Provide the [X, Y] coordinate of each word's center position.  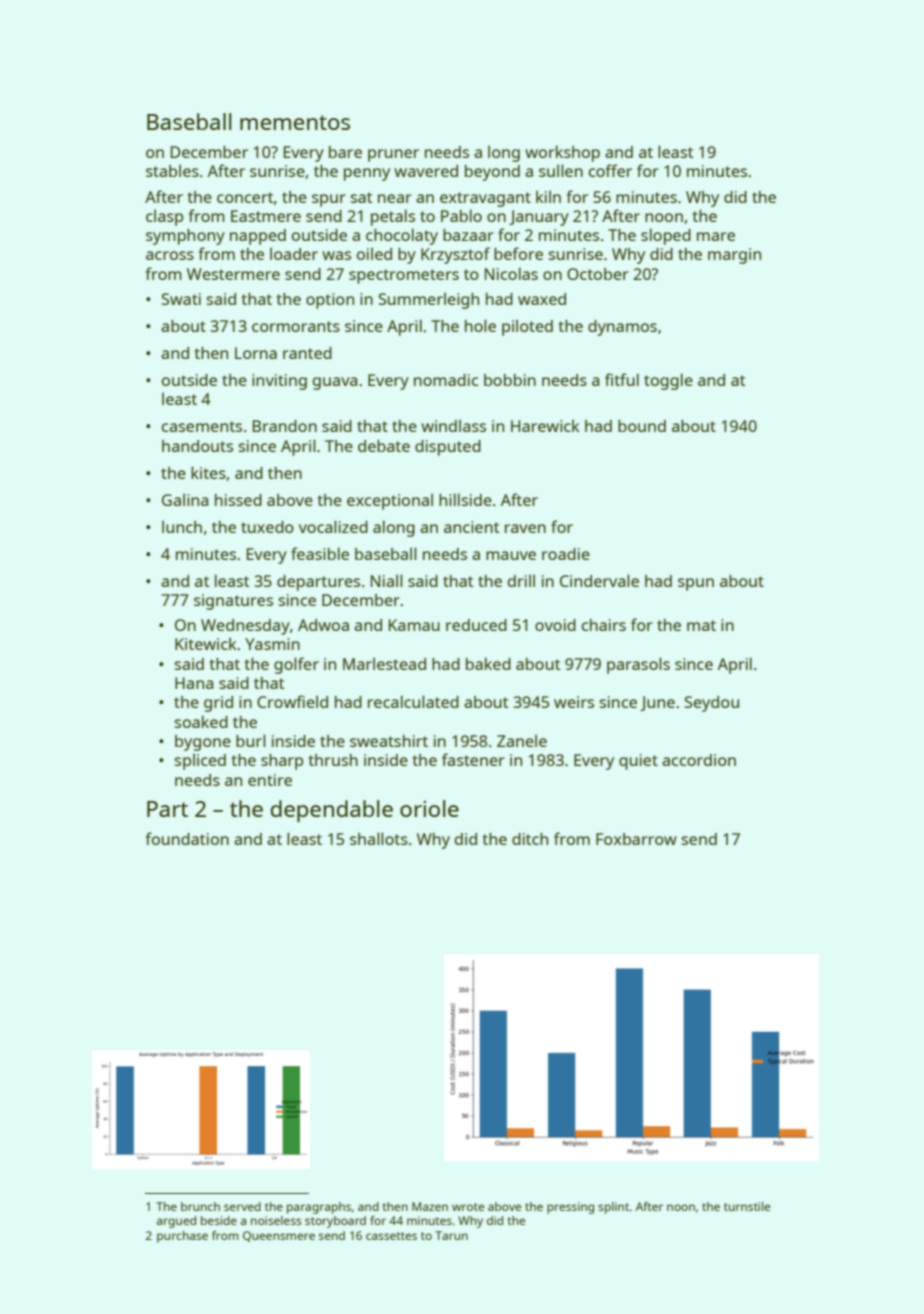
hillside [465, 499]
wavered [426, 171]
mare [716, 236]
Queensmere [279, 1236]
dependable [332, 811]
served [242, 1206]
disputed [448, 448]
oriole [429, 808]
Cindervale [599, 580]
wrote [468, 1207]
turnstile [747, 1206]
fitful [622, 379]
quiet [638, 762]
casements [202, 426]
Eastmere [266, 216]
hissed [238, 500]
